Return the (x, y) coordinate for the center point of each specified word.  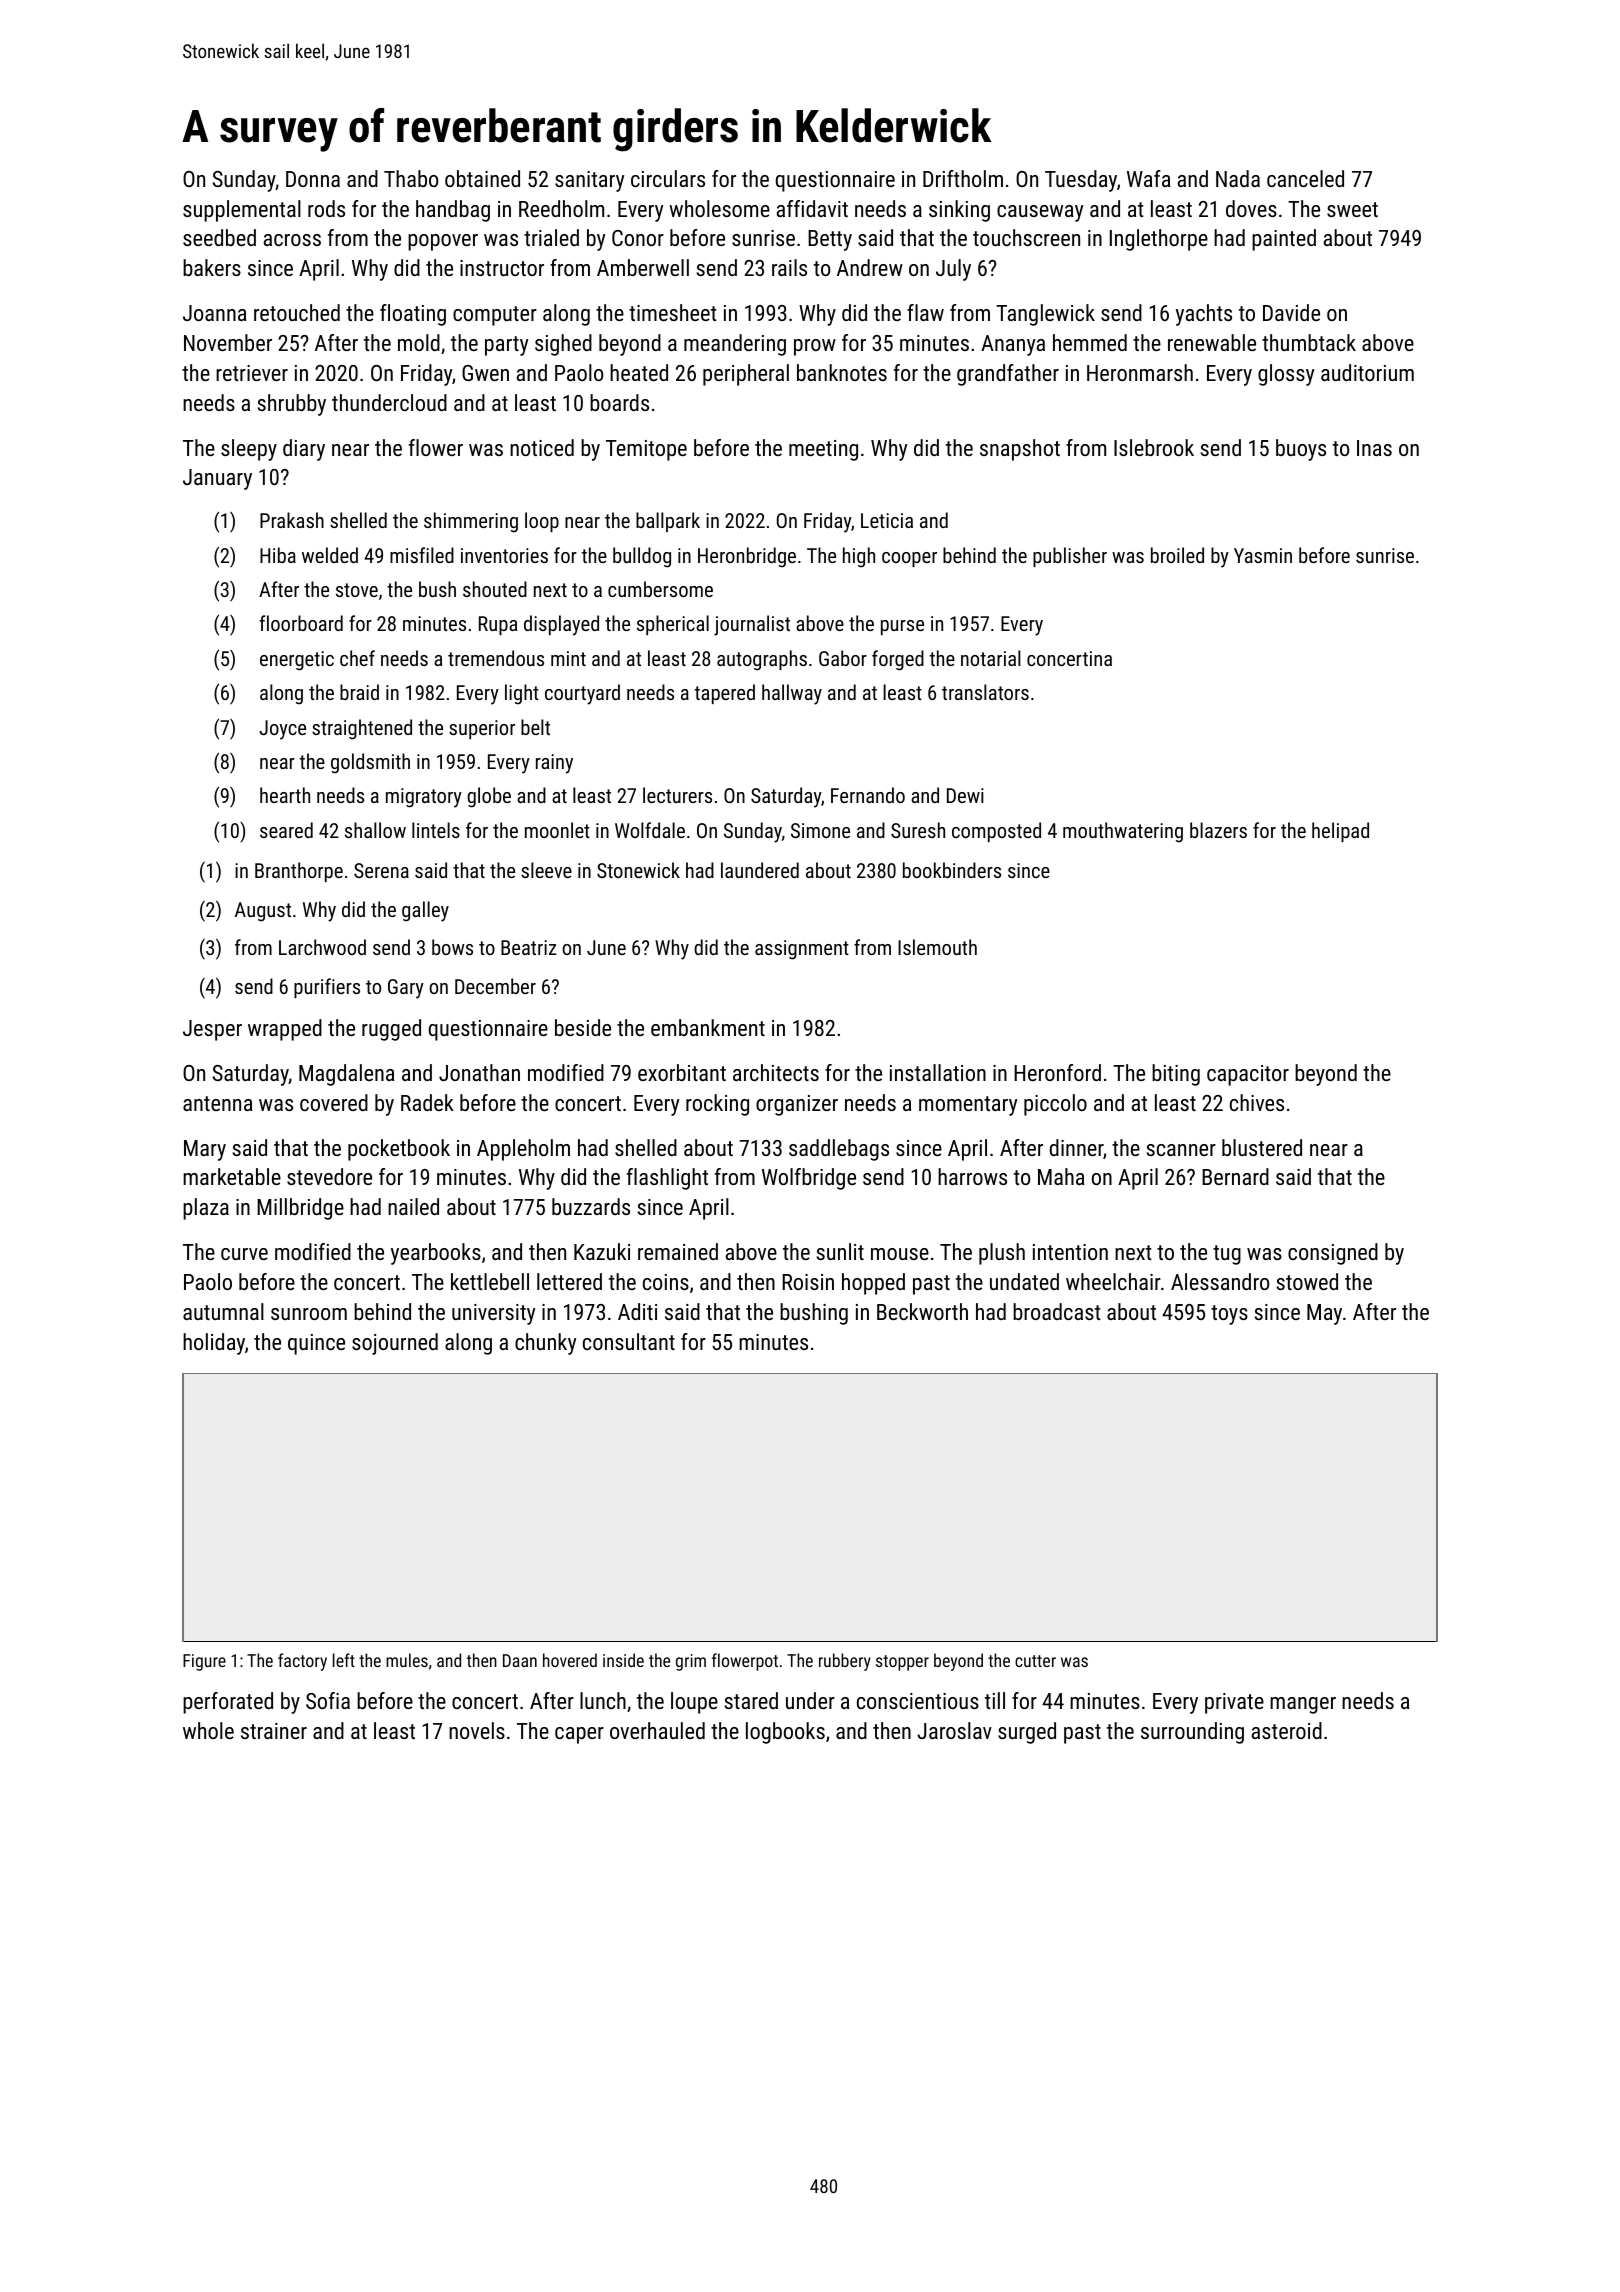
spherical (673, 625)
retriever (252, 373)
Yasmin (1263, 555)
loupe (694, 1703)
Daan (520, 1660)
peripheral (746, 375)
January (217, 479)
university (493, 1314)
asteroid (1287, 1730)
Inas (1374, 448)
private (1234, 1703)
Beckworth (922, 1311)
